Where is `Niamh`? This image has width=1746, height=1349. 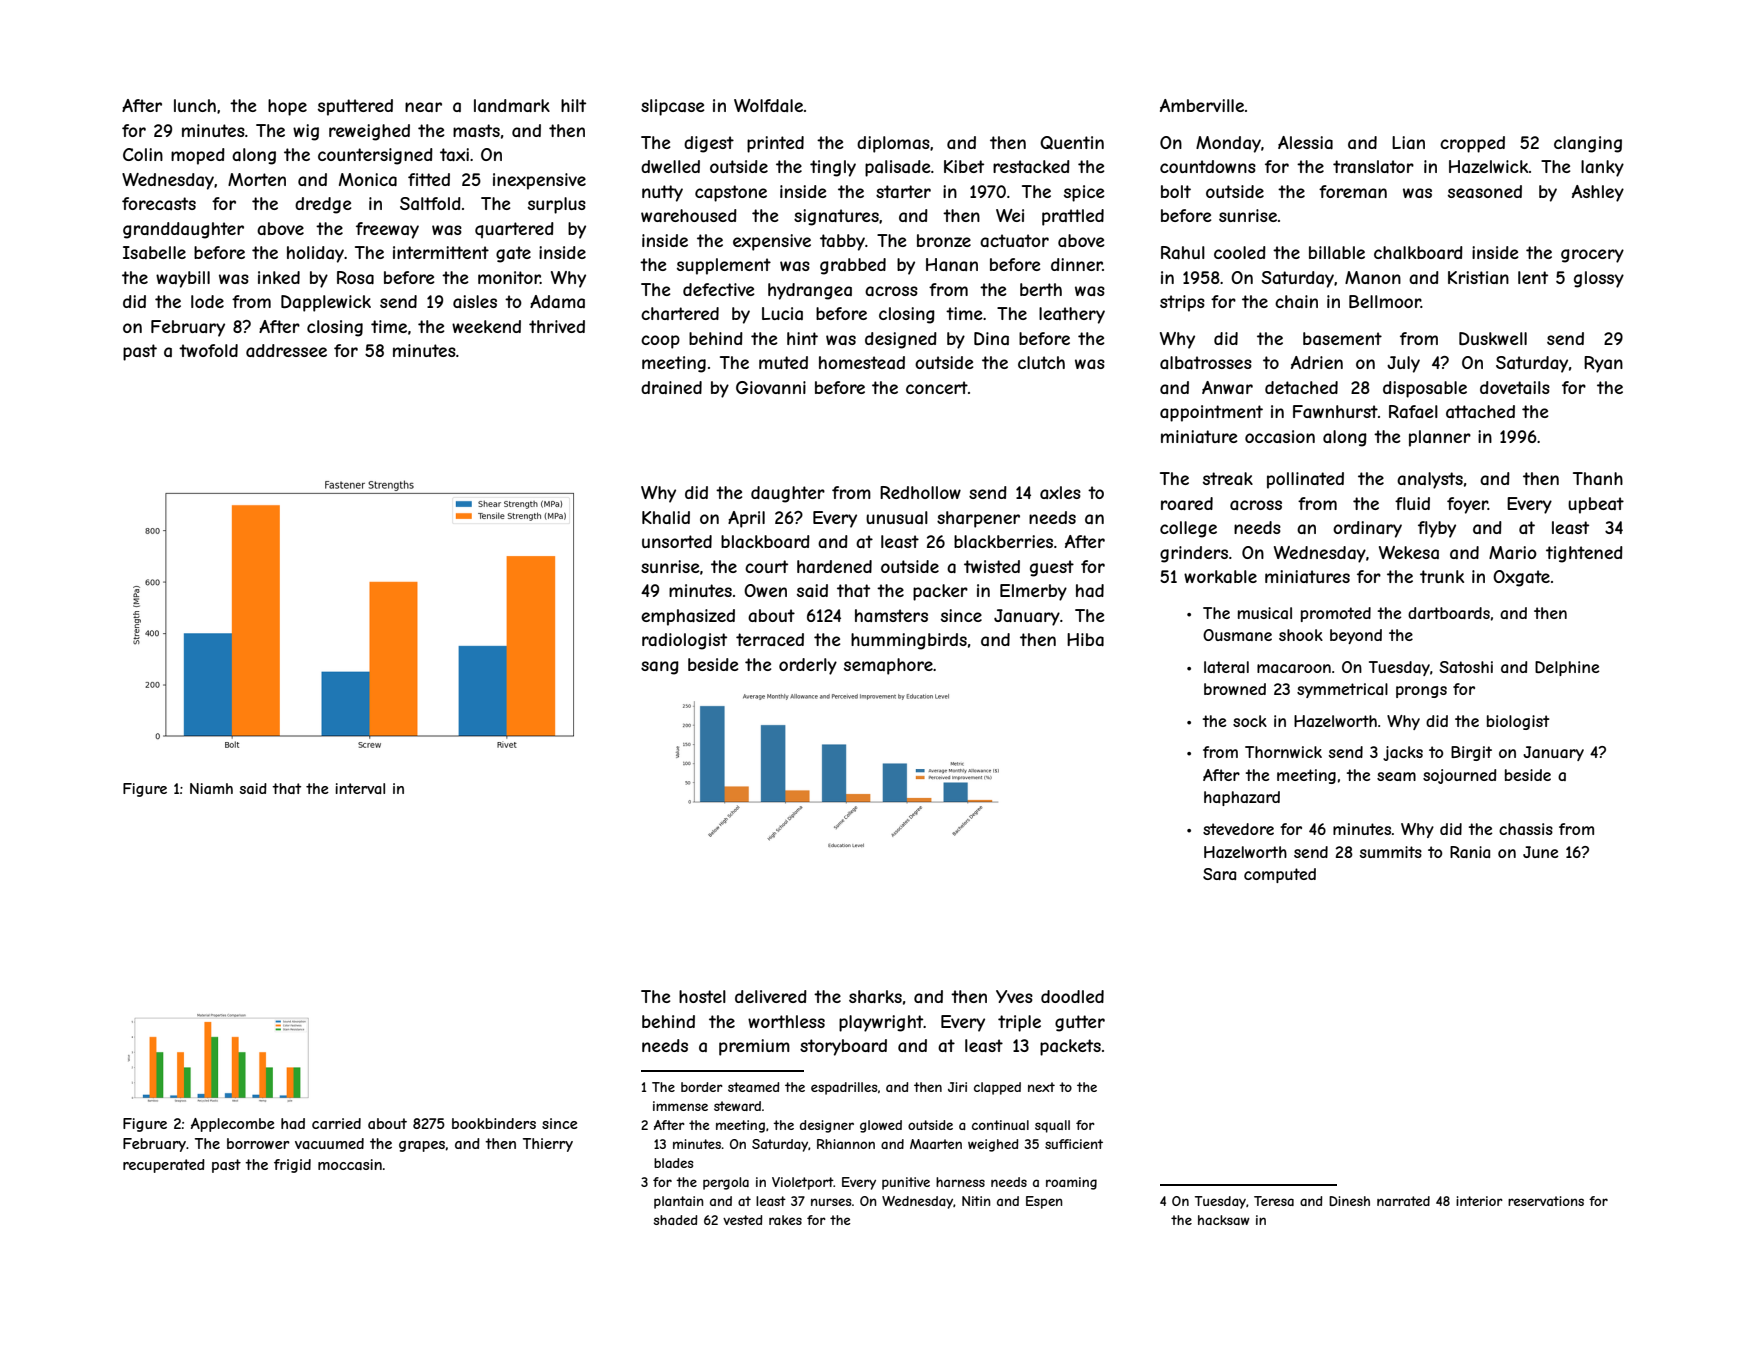
Niamh is located at coordinates (211, 788).
